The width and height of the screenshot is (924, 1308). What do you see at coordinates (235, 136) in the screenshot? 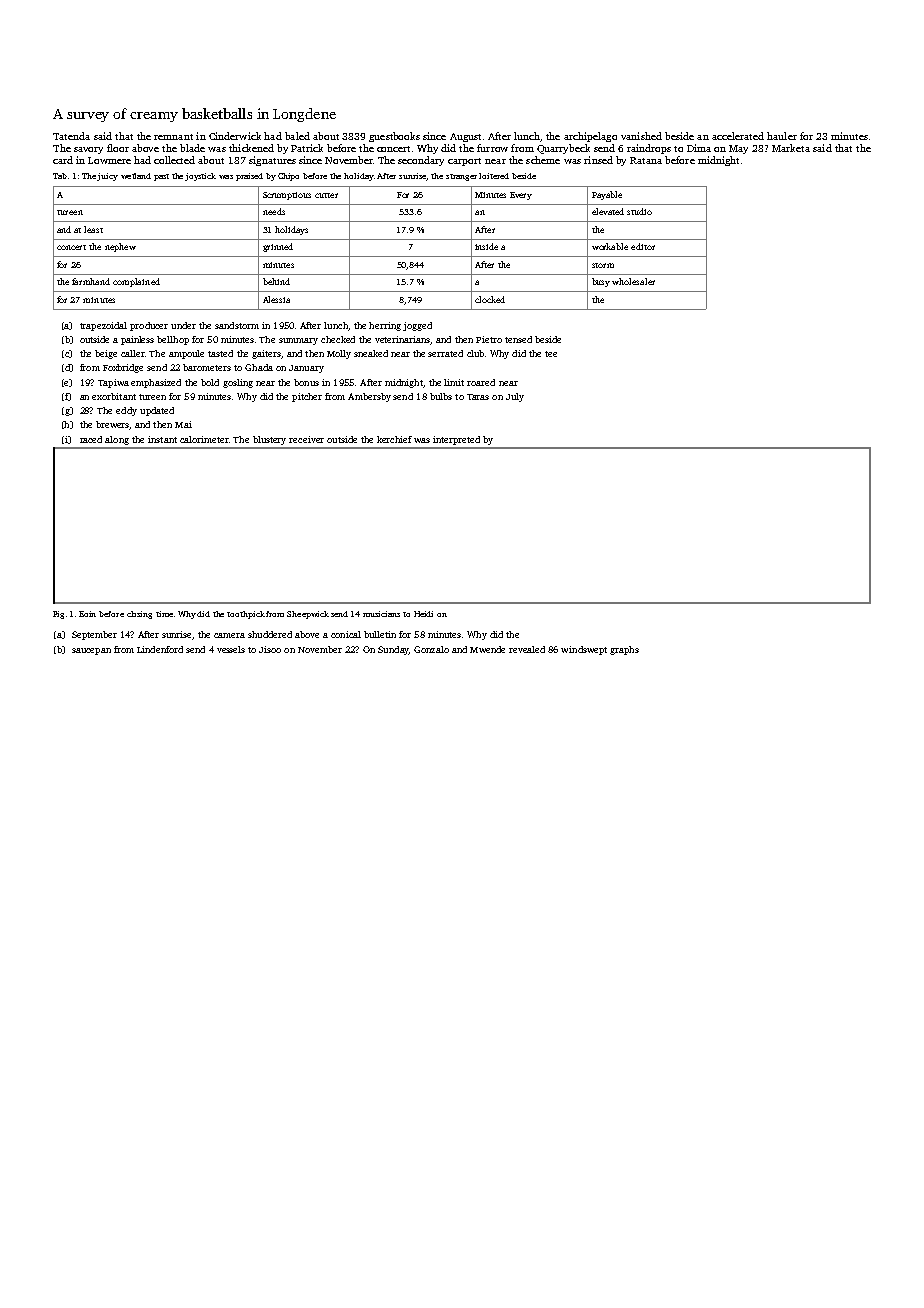
I see `Cinderwick` at bounding box center [235, 136].
